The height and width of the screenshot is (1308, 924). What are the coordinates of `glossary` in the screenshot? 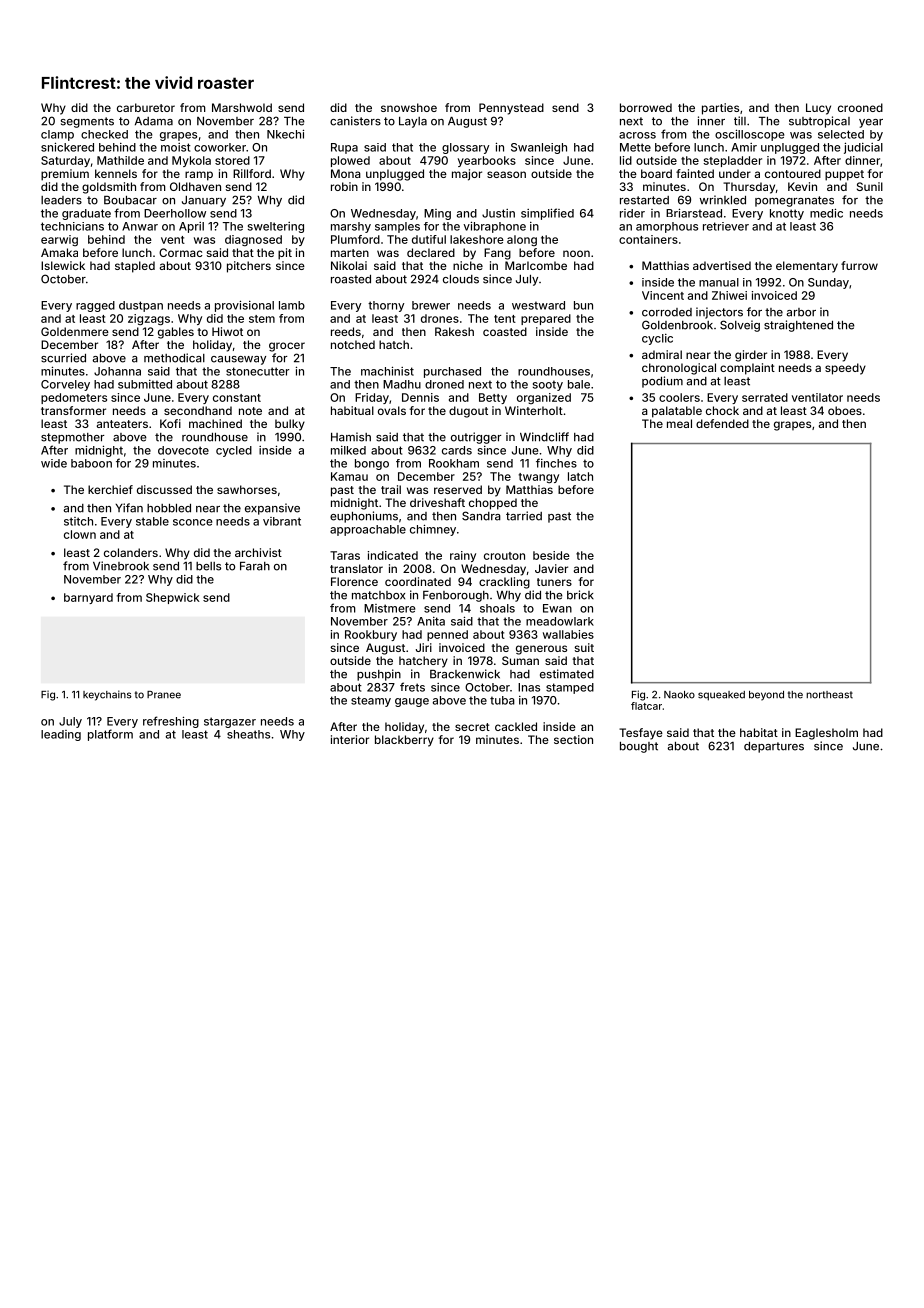 It's located at (465, 148).
